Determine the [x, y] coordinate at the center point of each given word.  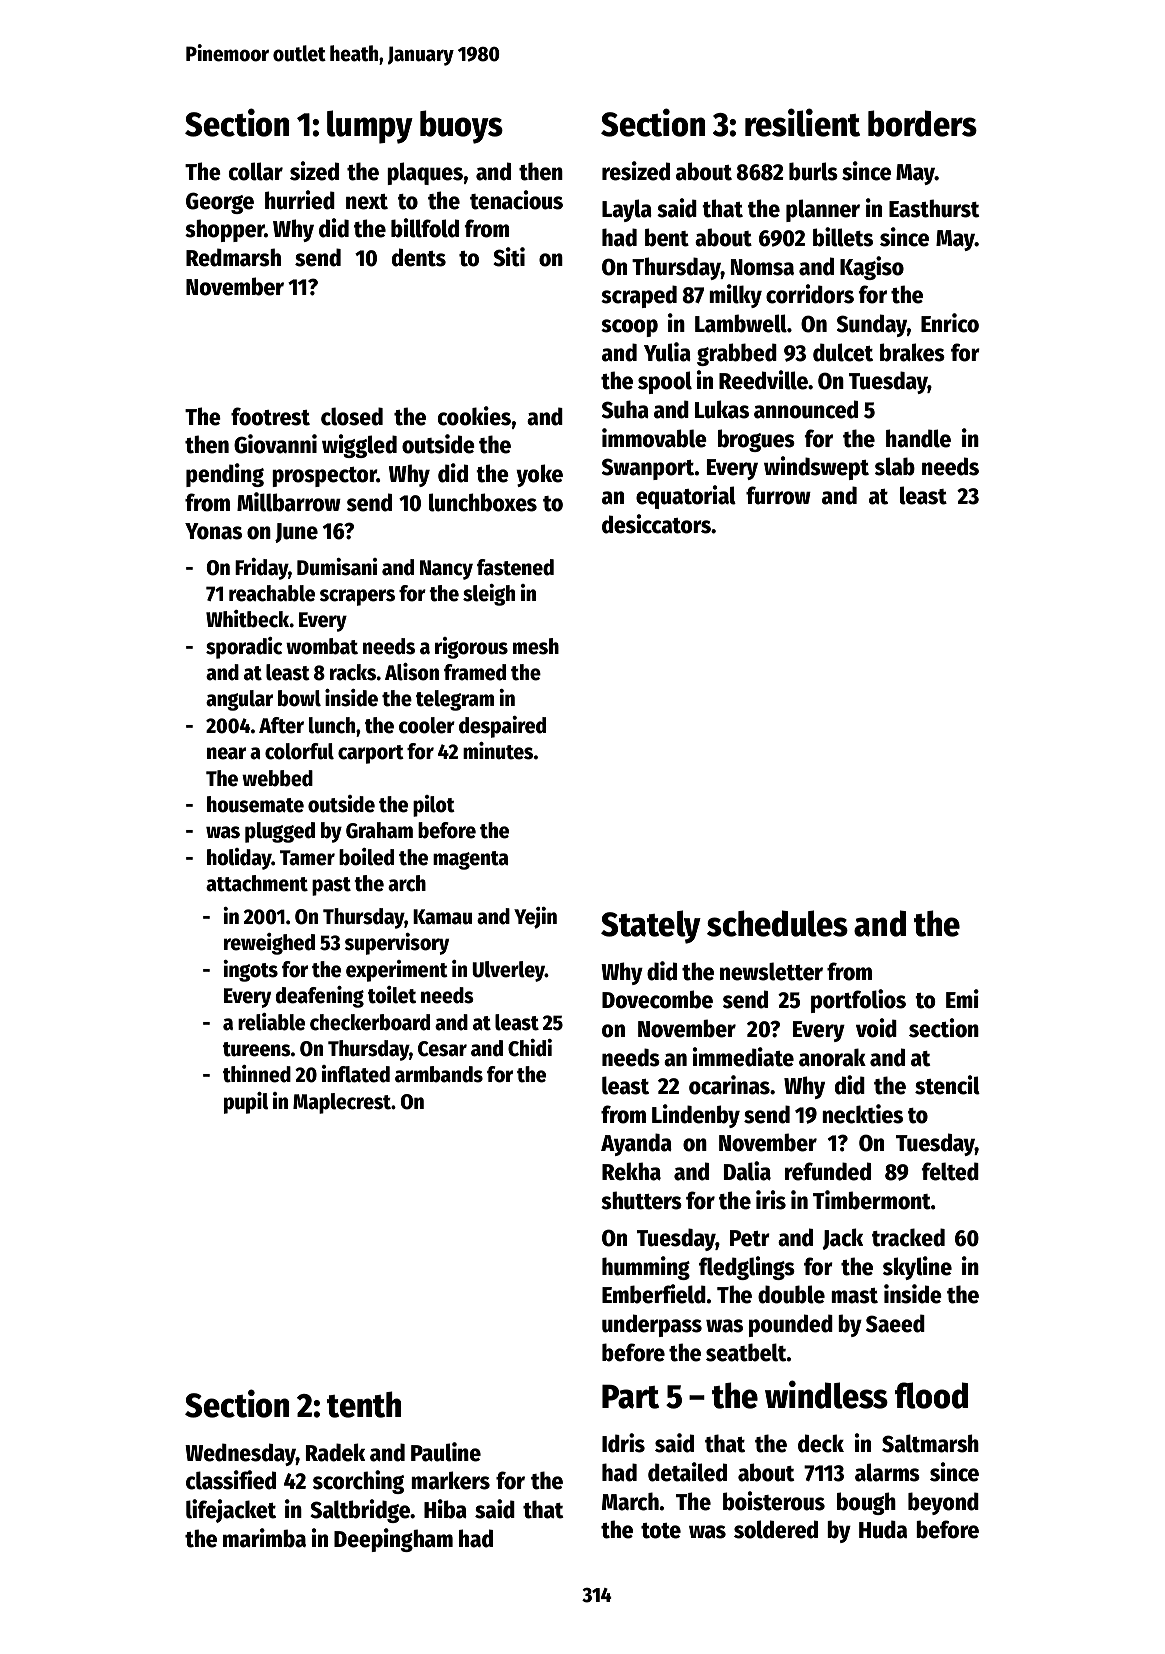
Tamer [307, 858]
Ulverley [508, 971]
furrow [778, 495]
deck [821, 1443]
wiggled [359, 446]
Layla [627, 210]
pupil [246, 1103]
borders [922, 123]
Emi [962, 998]
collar [256, 171]
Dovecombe [657, 999]
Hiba [445, 1509]
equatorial [686, 497]
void [876, 1028]
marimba [264, 1538]
